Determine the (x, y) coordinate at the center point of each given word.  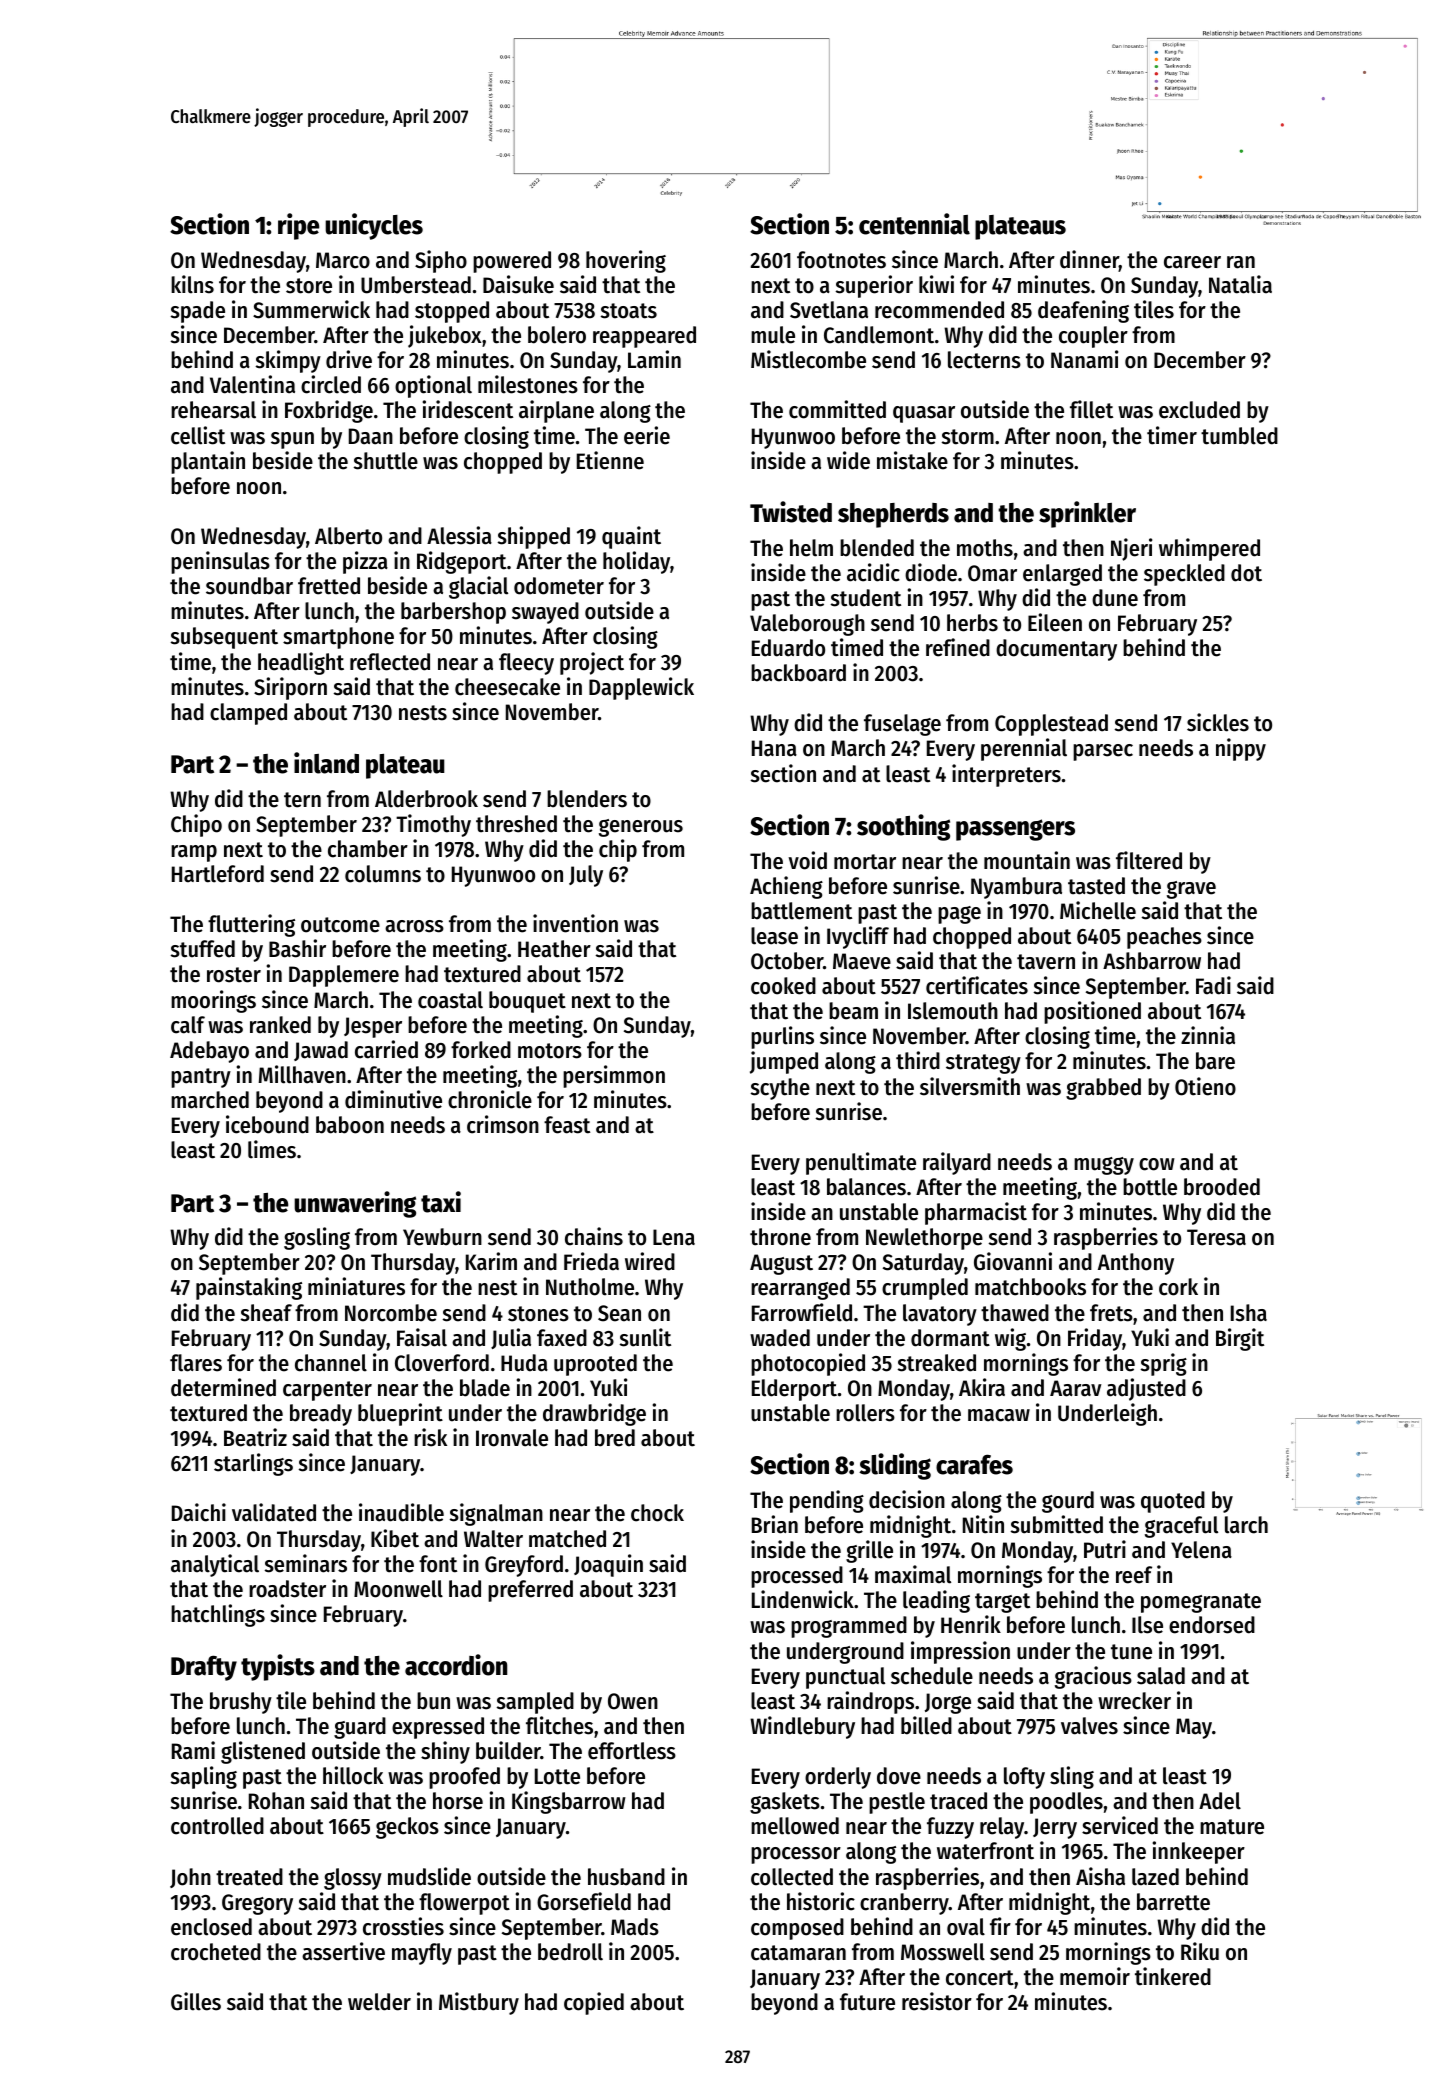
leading (936, 1601)
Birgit (1240, 1339)
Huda (524, 1363)
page (959, 915)
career (1192, 262)
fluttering (251, 925)
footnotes (841, 260)
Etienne (610, 460)
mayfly (422, 1954)
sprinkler (1087, 514)
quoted (1173, 1502)
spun (292, 440)
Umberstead (416, 285)
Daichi (199, 1512)
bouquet (527, 1002)
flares (196, 1363)
